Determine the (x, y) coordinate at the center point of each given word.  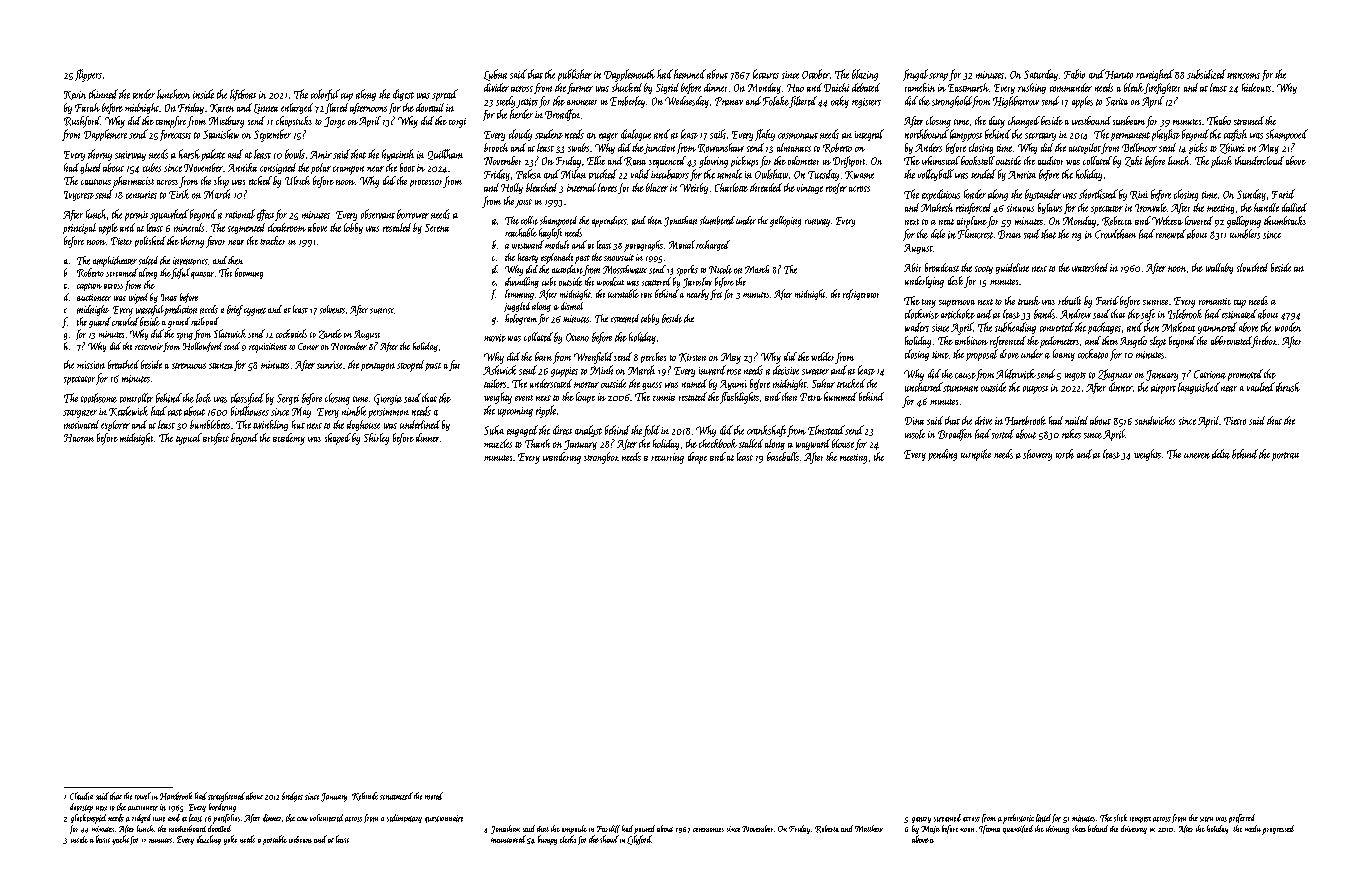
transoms (1243, 76)
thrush (1288, 387)
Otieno (577, 337)
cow (302, 819)
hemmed (690, 74)
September (272, 135)
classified (247, 399)
